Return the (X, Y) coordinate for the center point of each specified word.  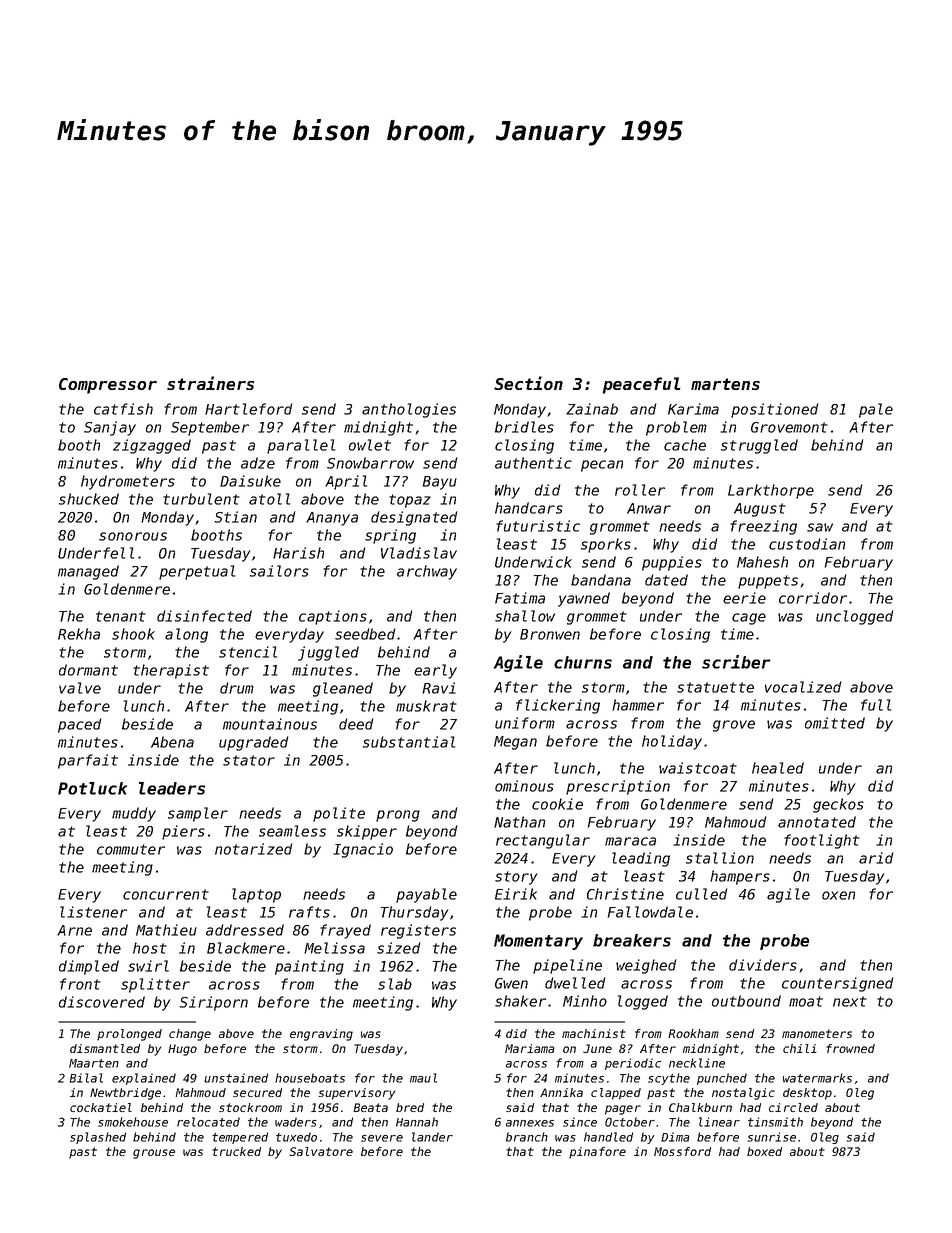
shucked (89, 499)
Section (528, 383)
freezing (763, 527)
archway (427, 572)
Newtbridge (125, 1094)
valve (80, 688)
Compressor (108, 386)
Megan (515, 743)
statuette (715, 687)
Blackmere (246, 948)
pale (876, 410)
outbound (746, 1001)
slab (395, 984)
